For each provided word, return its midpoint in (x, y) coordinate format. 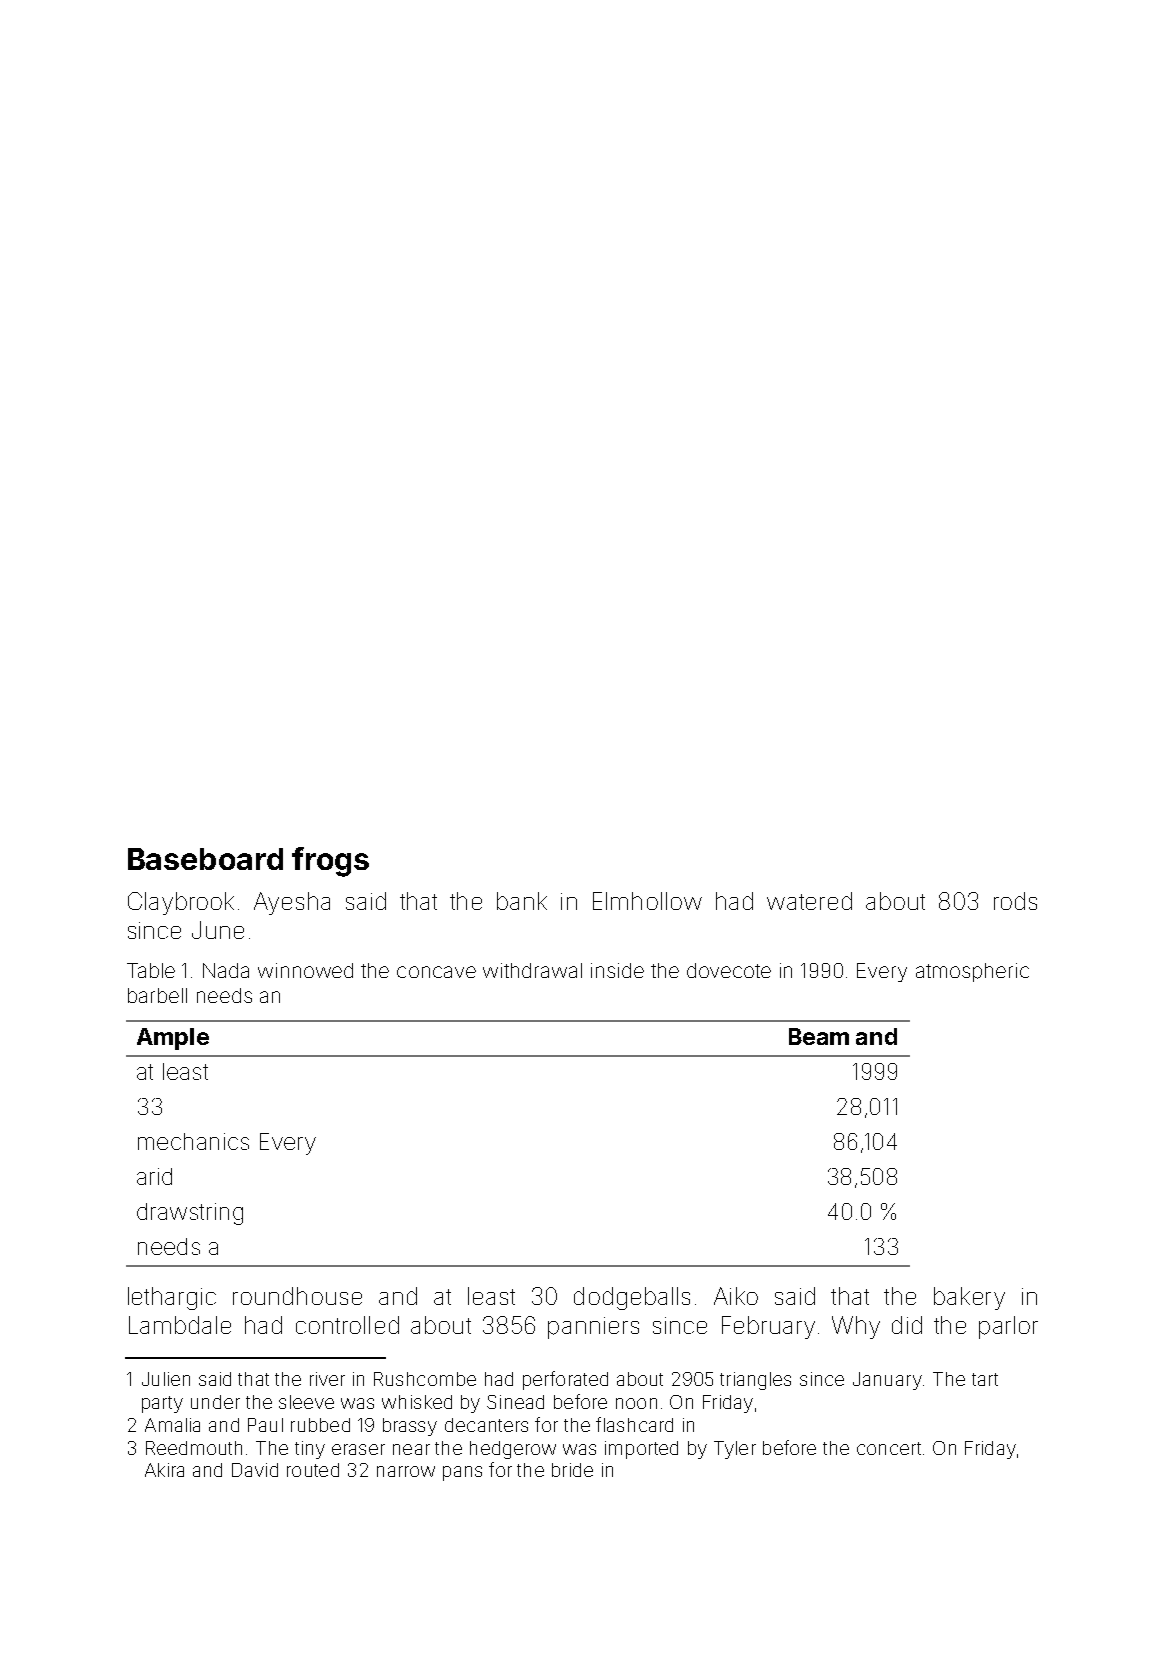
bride (572, 1470)
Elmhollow (647, 901)
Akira (164, 1470)
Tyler (735, 1450)
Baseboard (205, 859)
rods (1015, 901)
